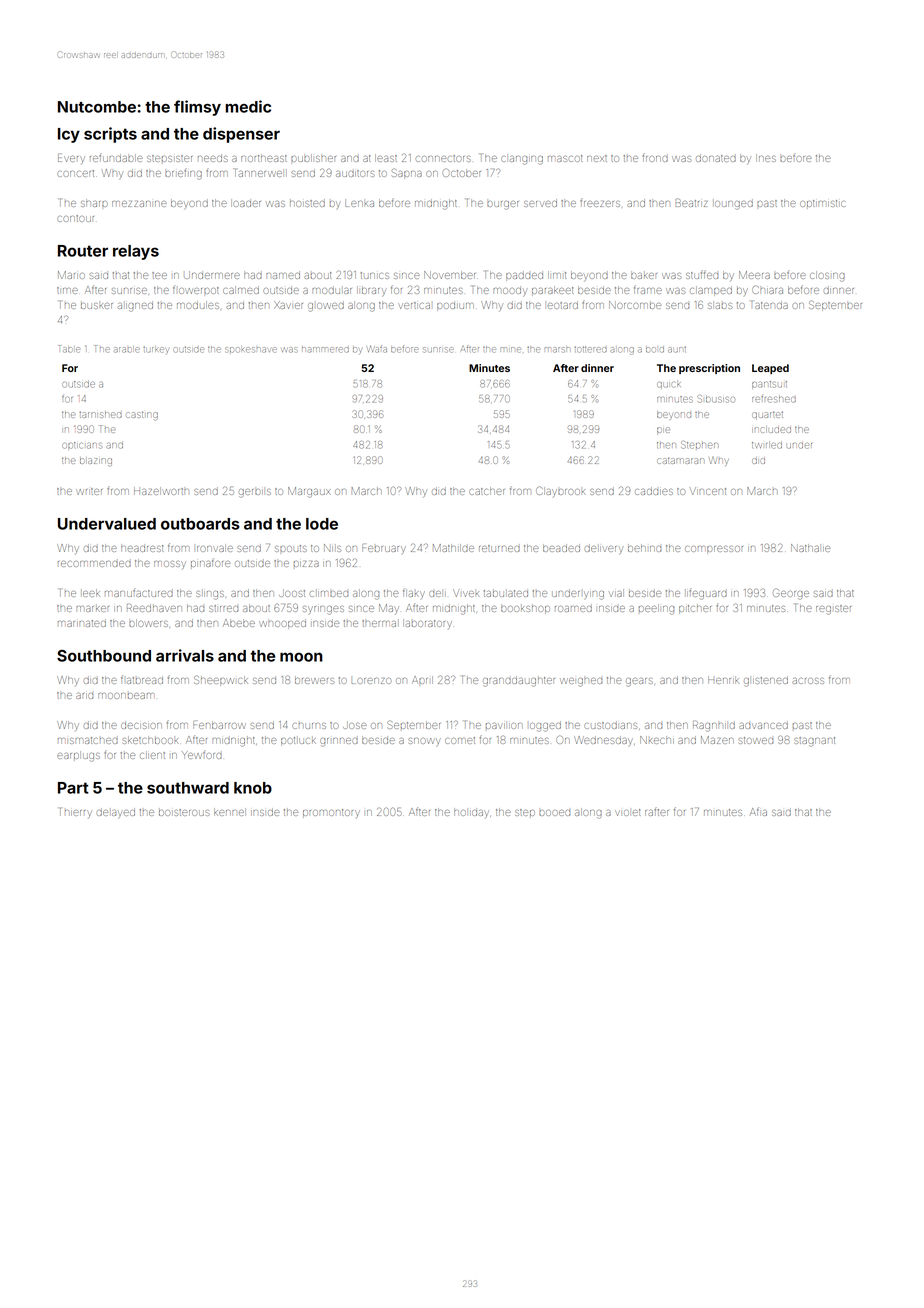 This screenshot has width=924, height=1308. I want to click on Fenbarrow, so click(219, 725).
